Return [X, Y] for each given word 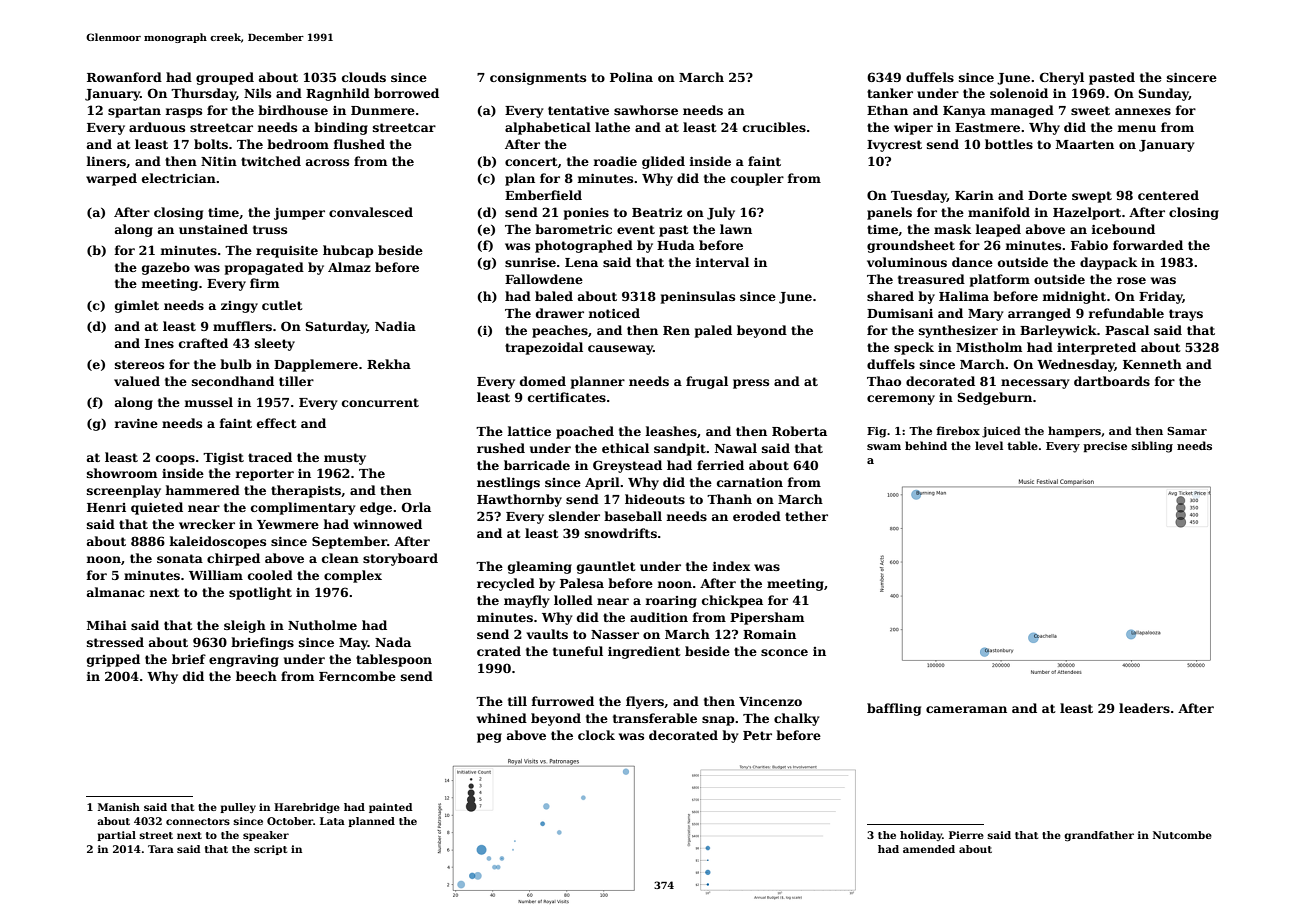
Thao [884, 381]
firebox [958, 430]
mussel [208, 402]
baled [554, 296]
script [270, 850]
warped [111, 179]
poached [585, 432]
